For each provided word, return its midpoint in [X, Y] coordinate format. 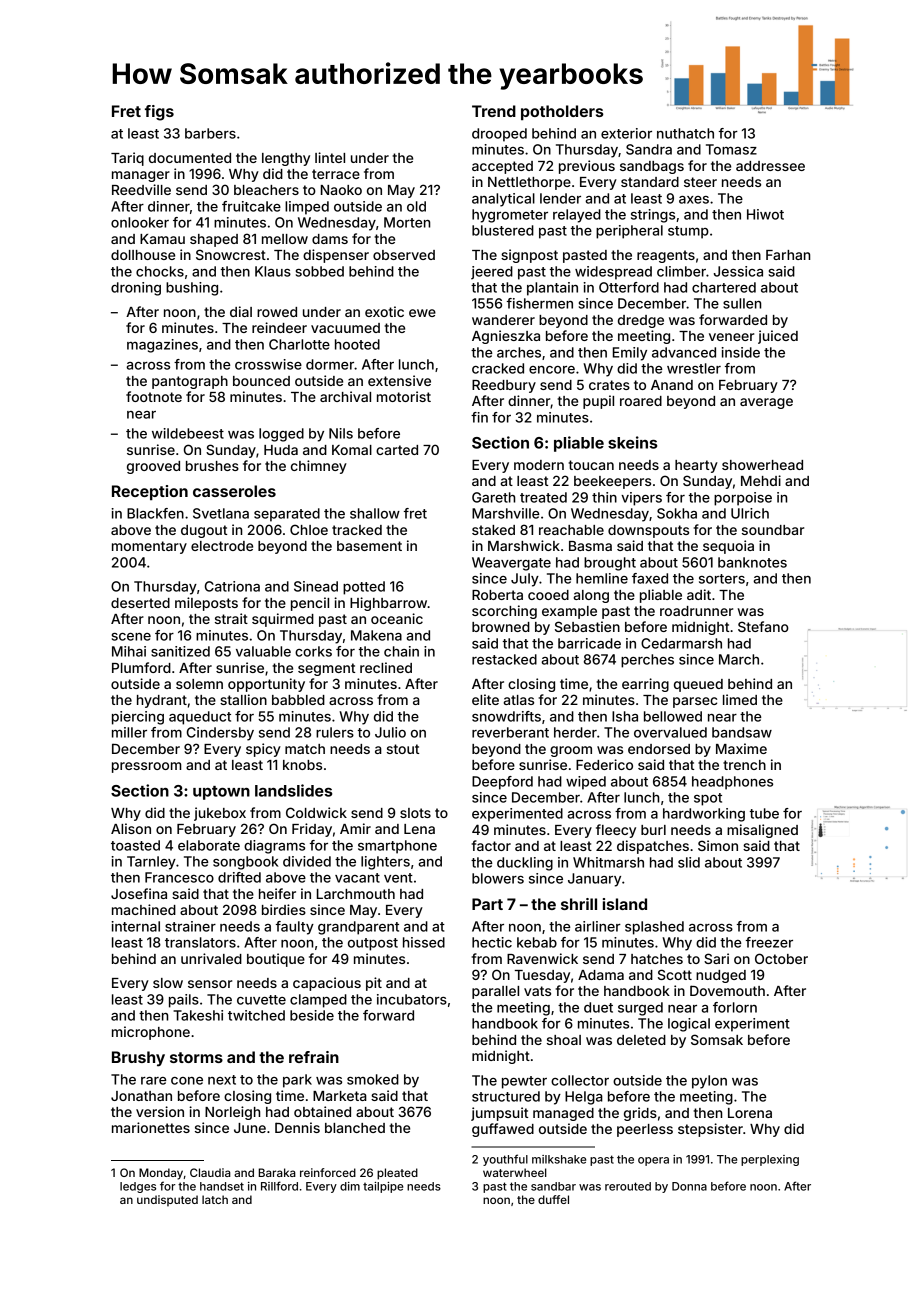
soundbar [773, 530]
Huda [281, 450]
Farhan [788, 255]
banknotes [752, 562]
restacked [504, 659]
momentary [149, 547]
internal [136, 926]
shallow [375, 513]
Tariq [127, 159]
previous [587, 167]
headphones [732, 783]
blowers [498, 878]
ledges [138, 1187]
